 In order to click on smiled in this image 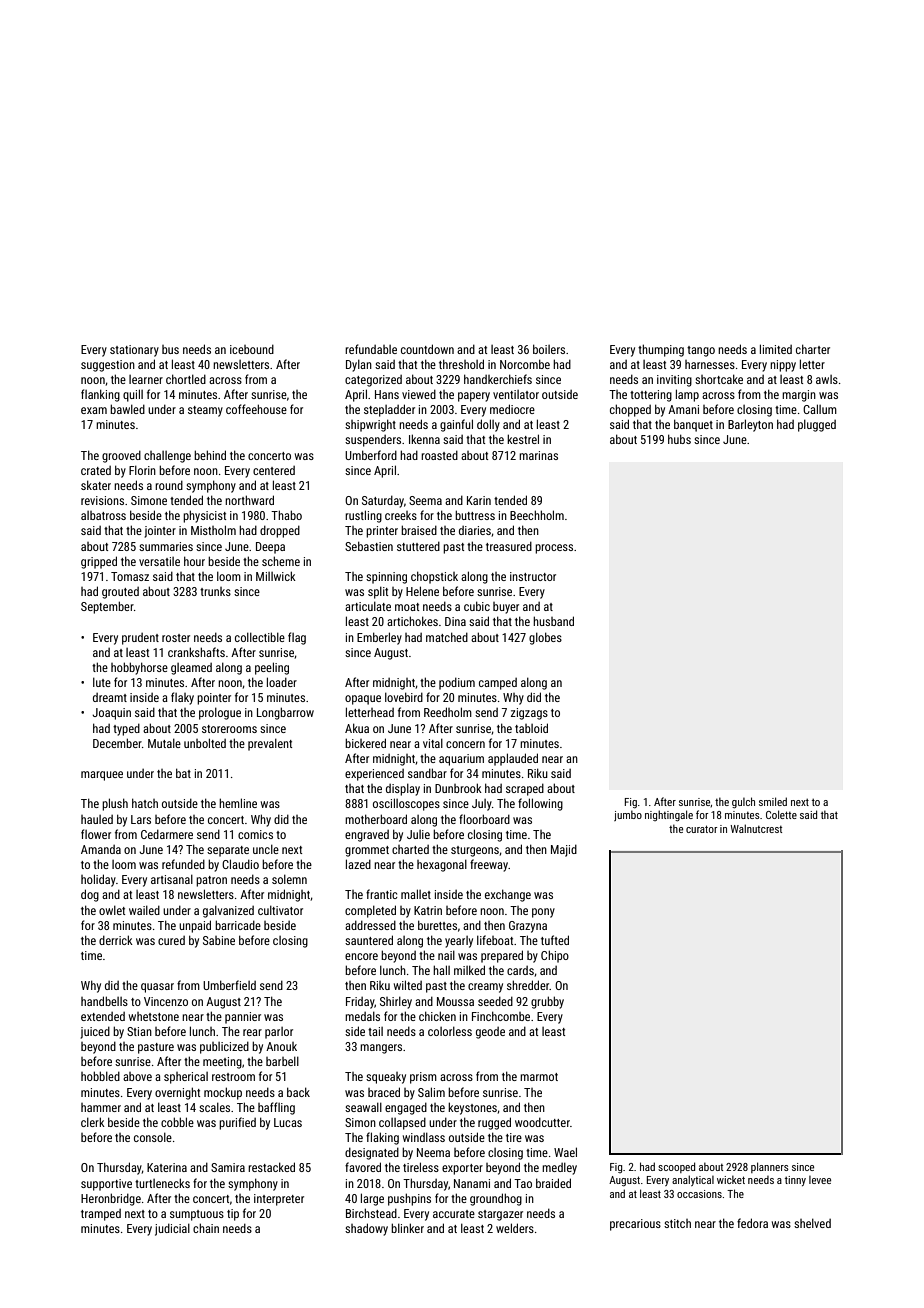, I will do `click(773, 801)`.
